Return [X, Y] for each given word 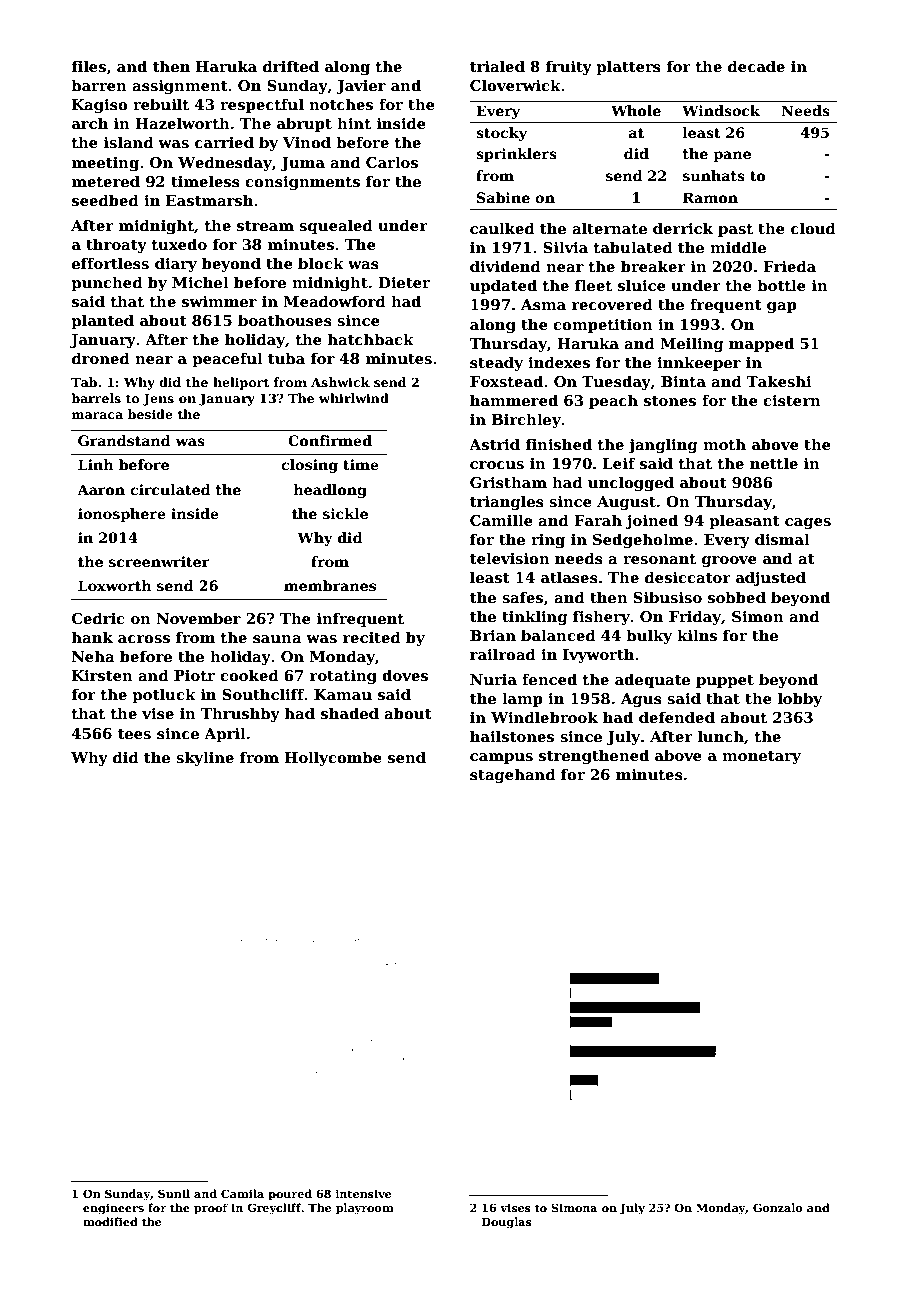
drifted [291, 66]
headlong [330, 491]
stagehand [513, 775]
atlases [569, 577]
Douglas [507, 1223]
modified [110, 1221]
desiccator [688, 577]
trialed [497, 66]
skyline [205, 758]
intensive [363, 1193]
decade [756, 66]
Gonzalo [778, 1207]
